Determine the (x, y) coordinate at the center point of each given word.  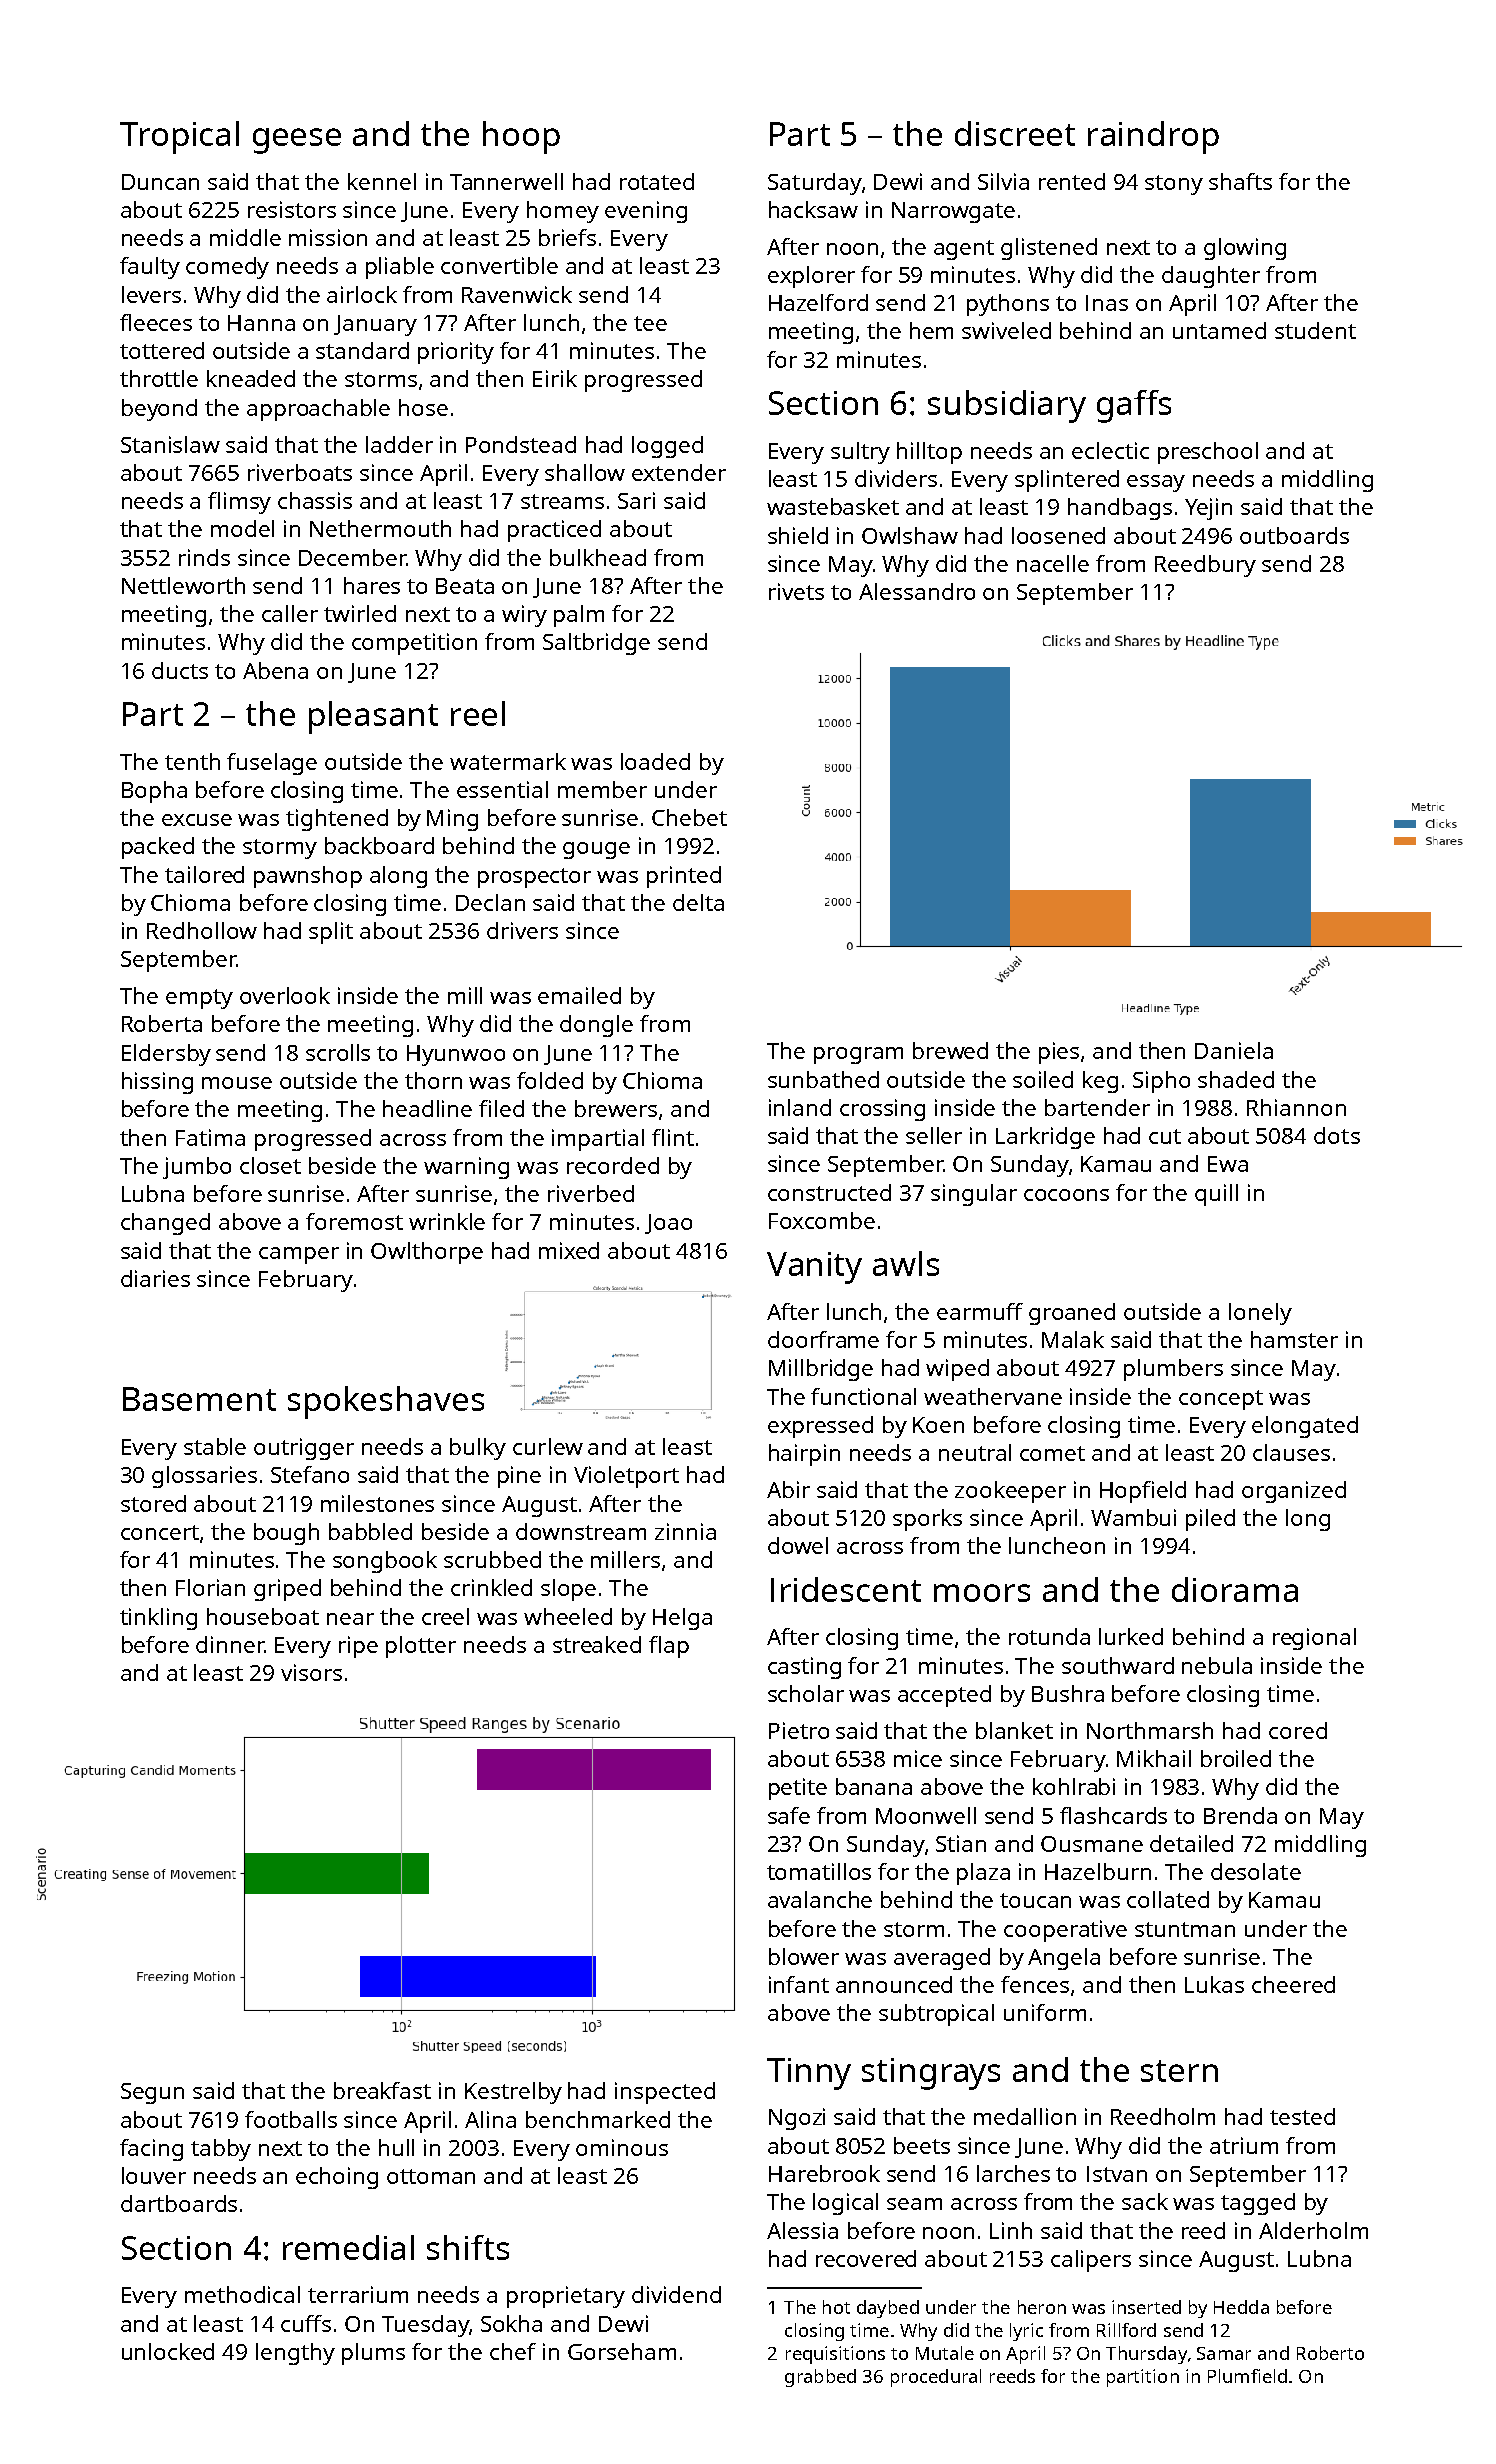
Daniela (1234, 1050)
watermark (508, 761)
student (1315, 330)
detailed (1191, 1843)
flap (669, 1647)
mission (328, 237)
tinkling (158, 1619)
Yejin (1208, 509)
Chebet (689, 817)
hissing (157, 1083)
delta (698, 902)
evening (646, 212)
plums (373, 2354)
